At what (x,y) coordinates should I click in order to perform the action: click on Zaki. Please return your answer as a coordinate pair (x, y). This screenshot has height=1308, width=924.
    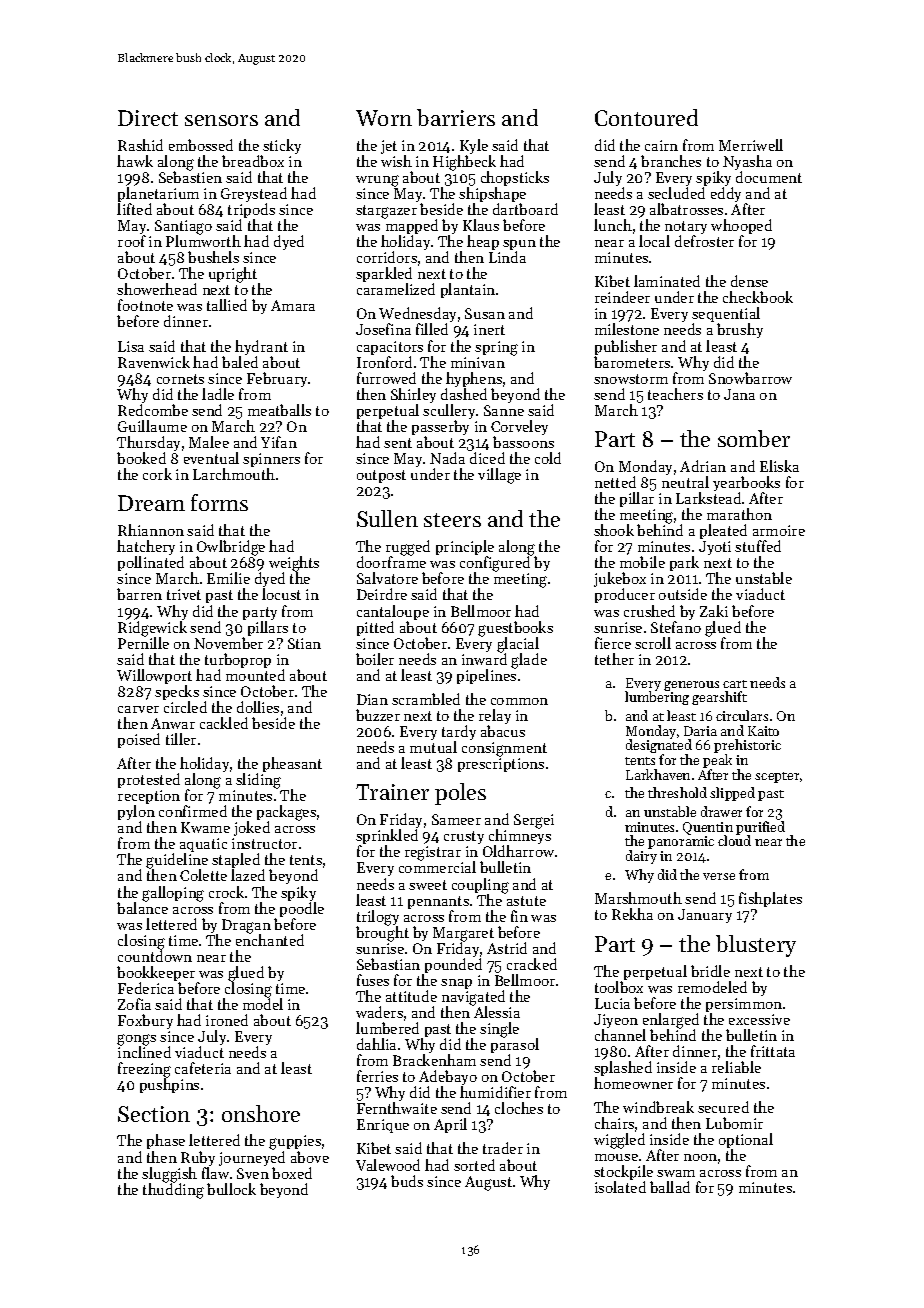
    Looking at the image, I should click on (714, 611).
